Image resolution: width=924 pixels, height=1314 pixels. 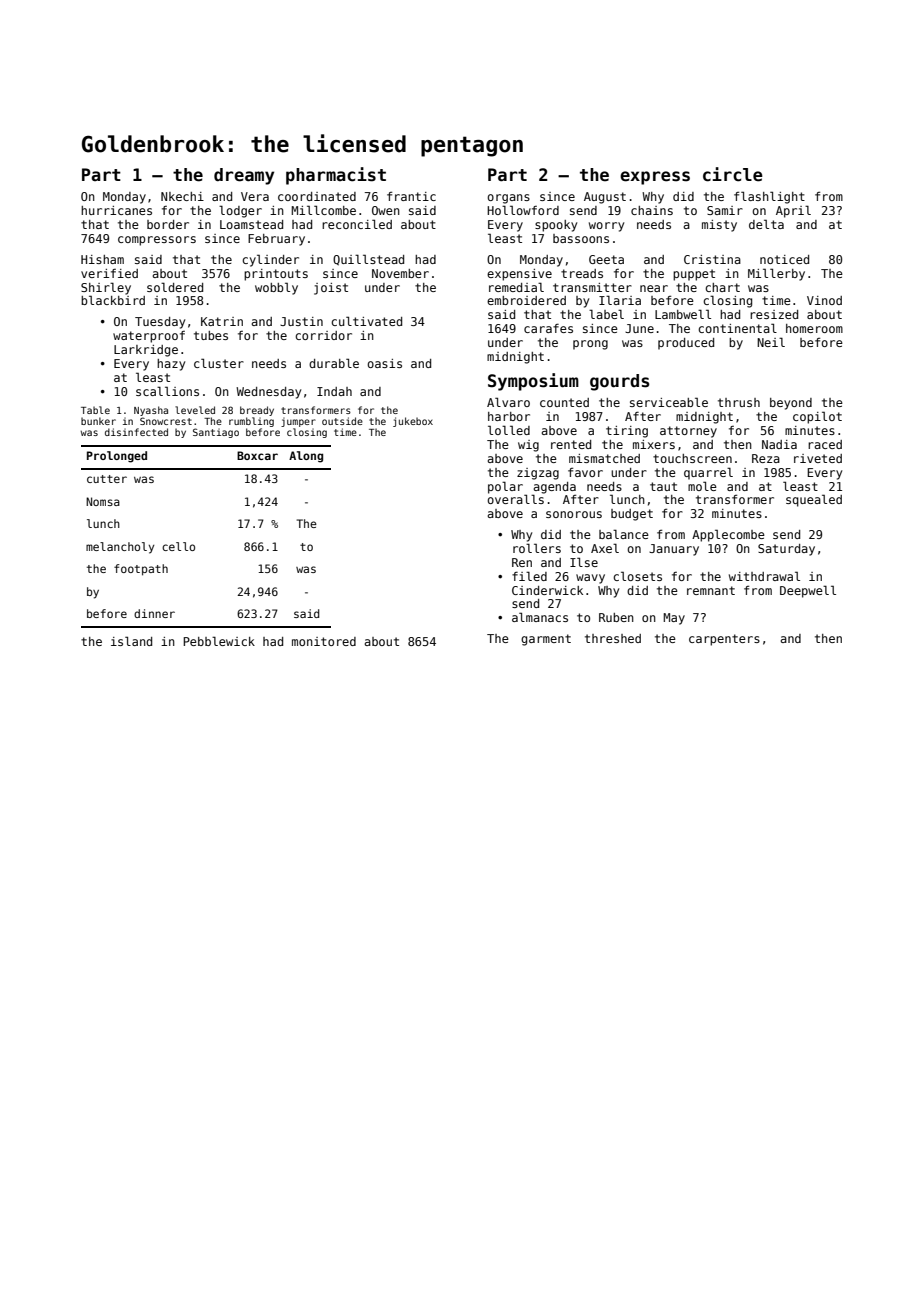 I want to click on frantic, so click(x=411, y=196).
